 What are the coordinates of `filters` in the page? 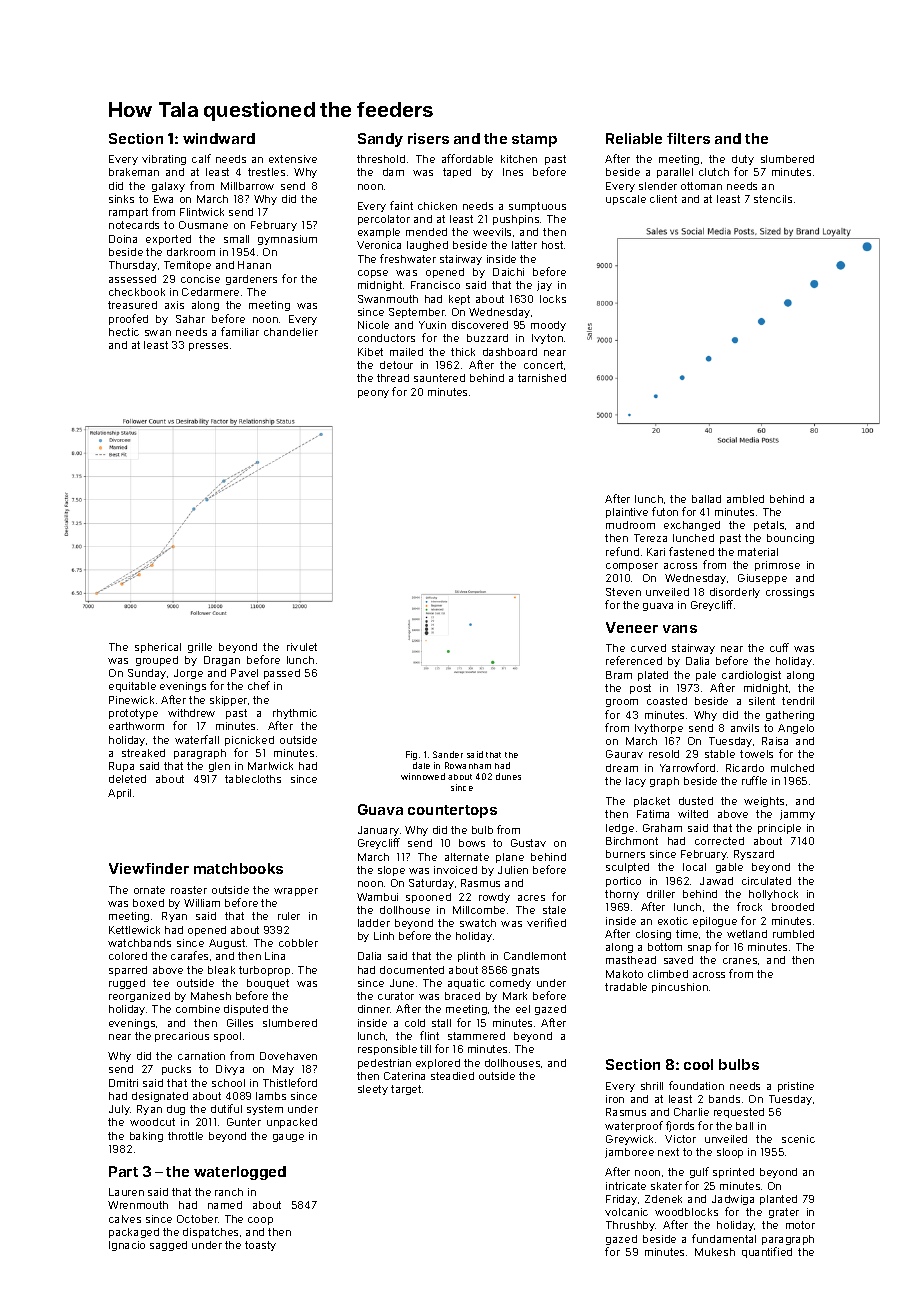 It's located at (688, 138).
